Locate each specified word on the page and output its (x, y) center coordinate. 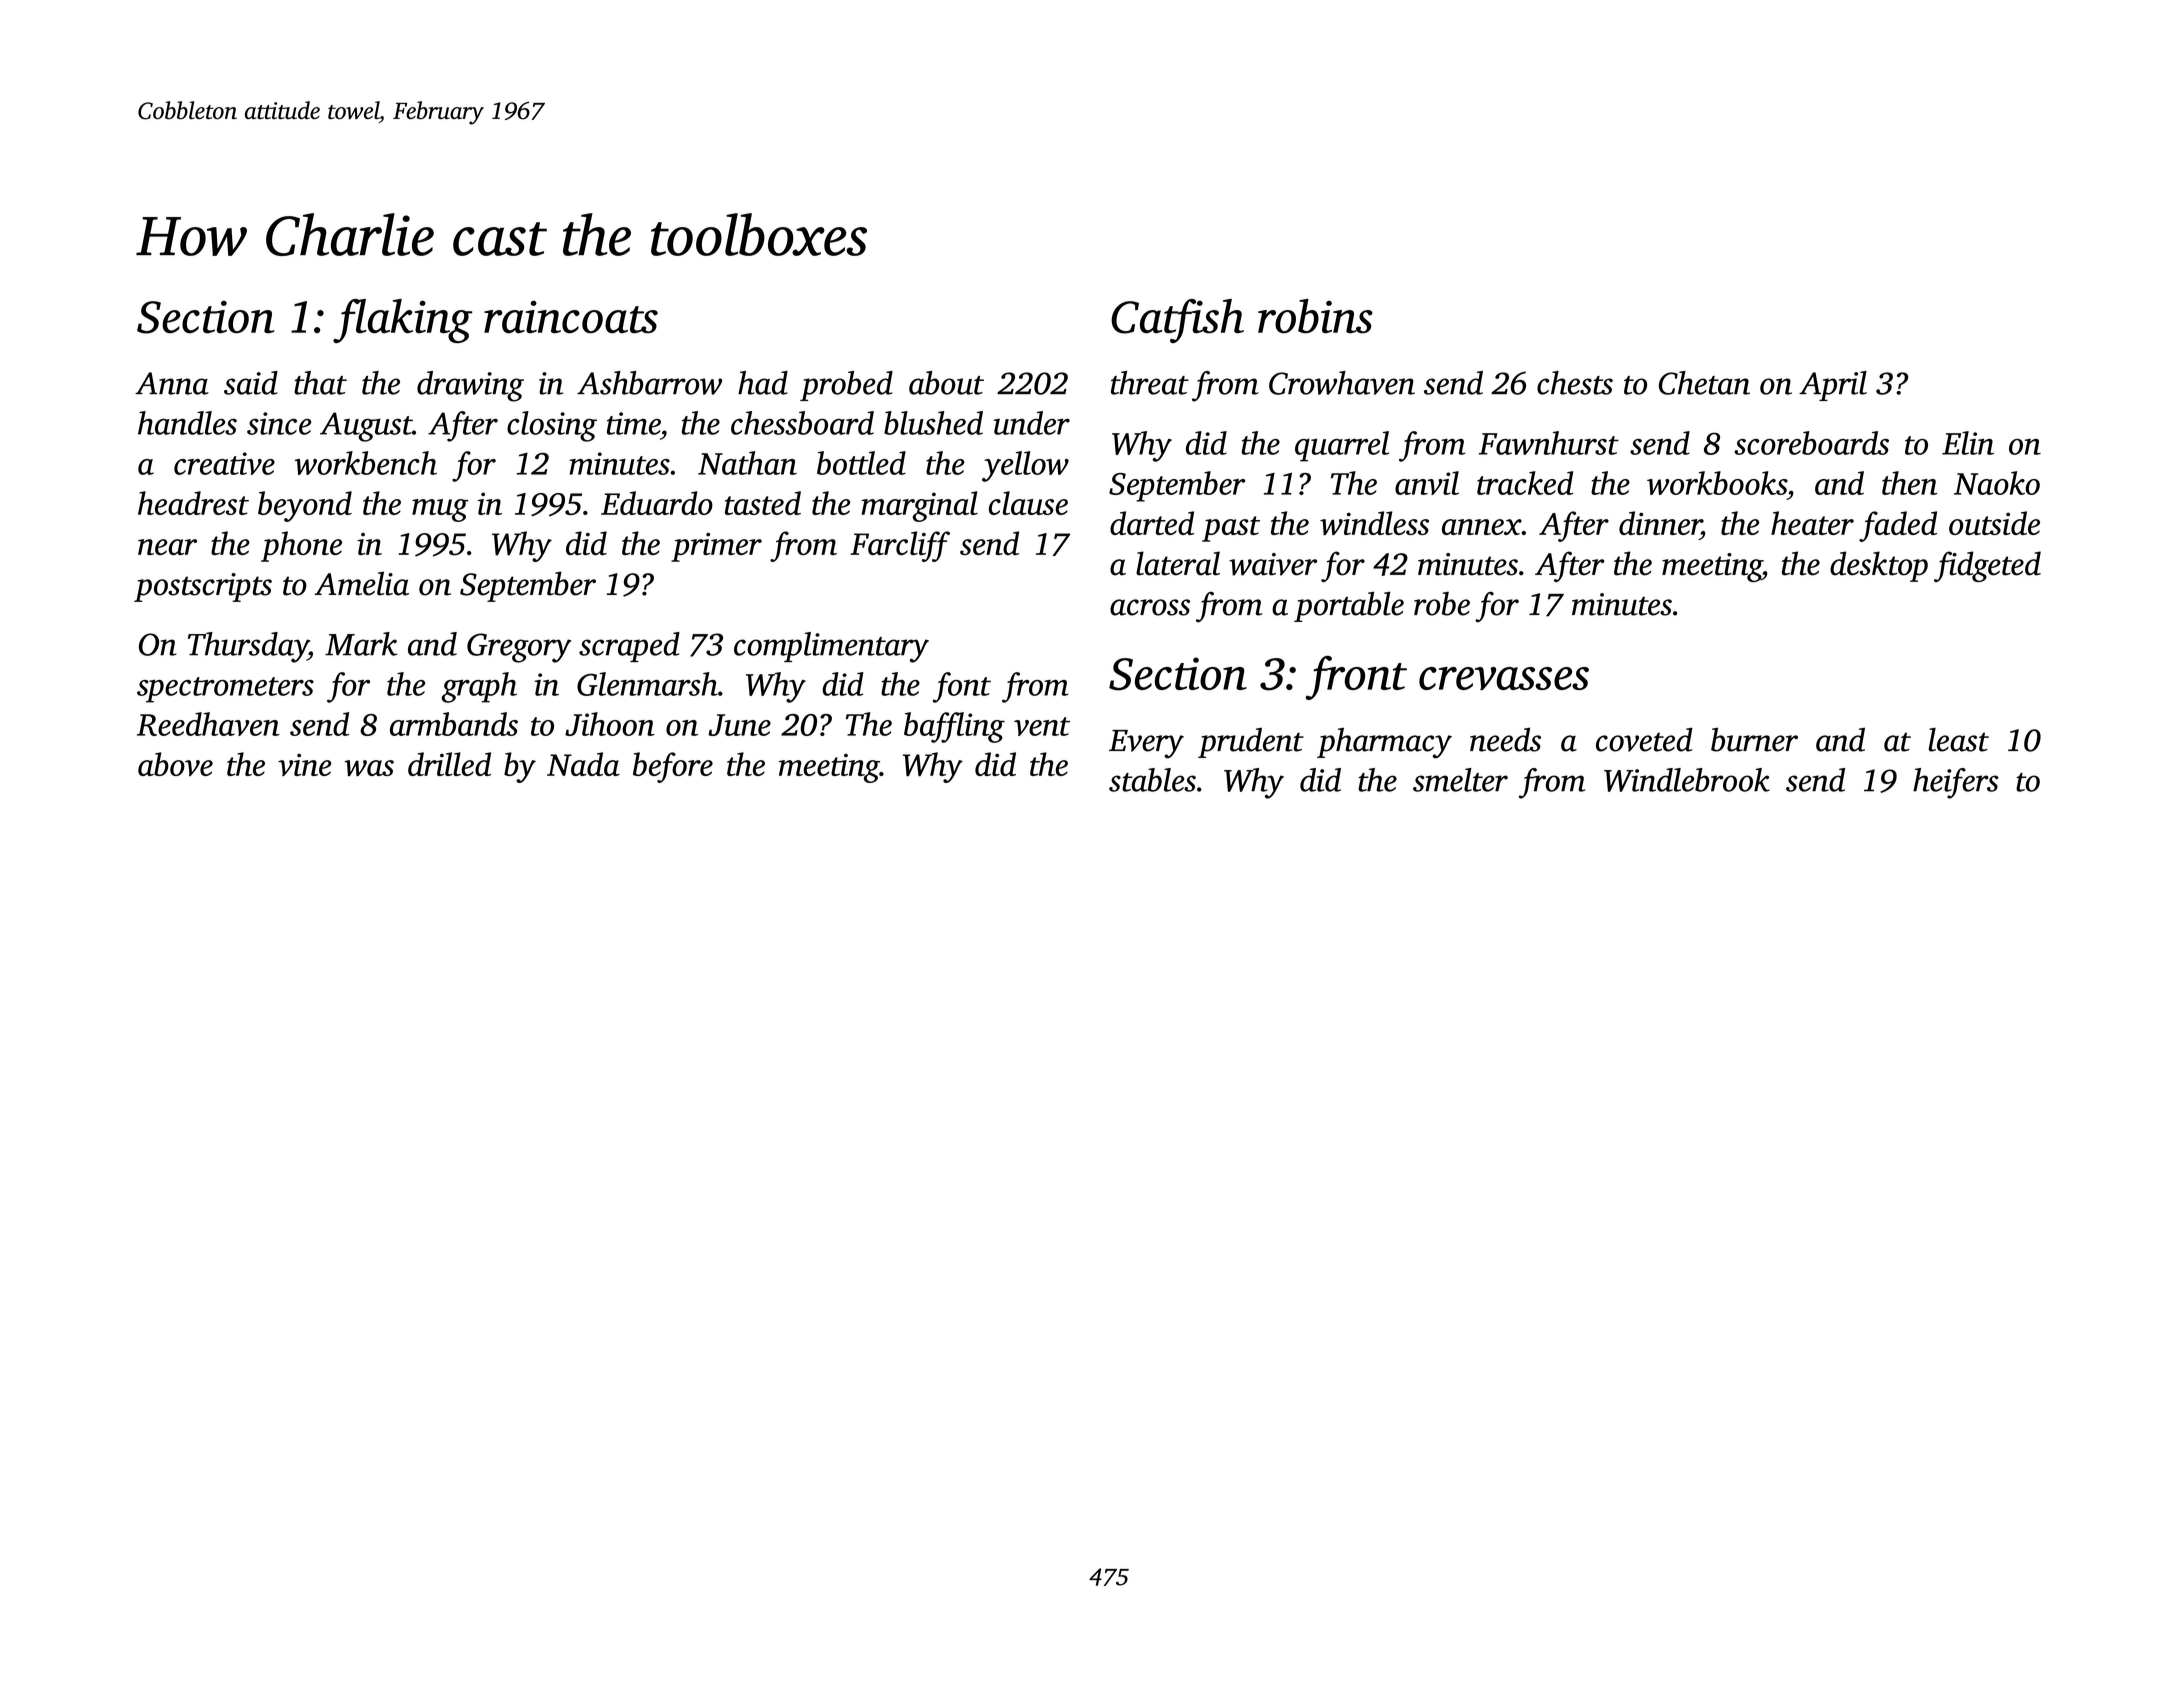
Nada (583, 764)
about (946, 383)
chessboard (802, 423)
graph (479, 687)
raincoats (571, 317)
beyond (305, 506)
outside (1994, 523)
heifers (1956, 783)
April (1833, 386)
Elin (1968, 443)
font (962, 687)
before (673, 767)
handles (187, 423)
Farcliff (900, 546)
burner (1754, 739)
